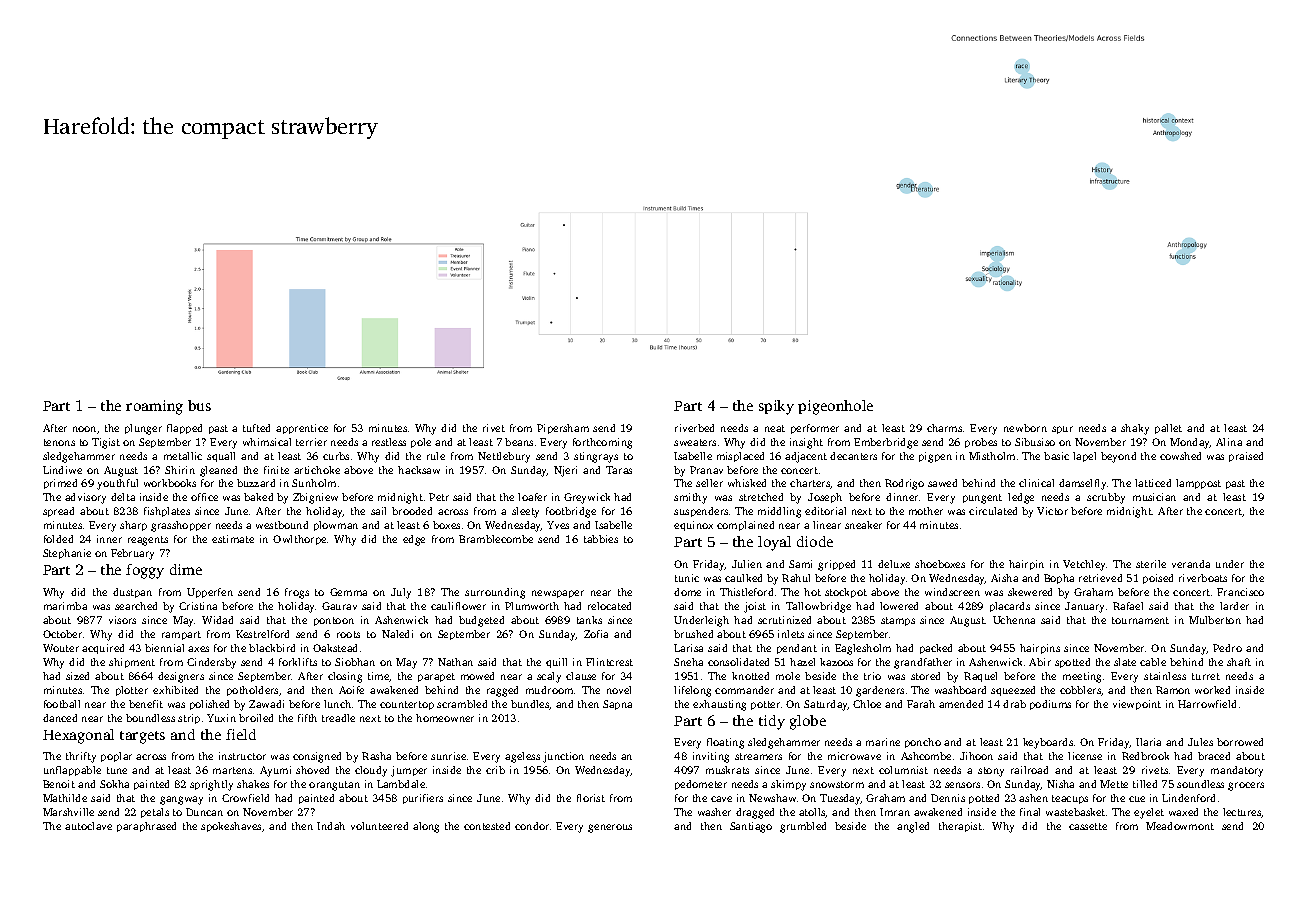  Describe the element at coordinates (690, 498) in the screenshot. I see `smithy` at that location.
